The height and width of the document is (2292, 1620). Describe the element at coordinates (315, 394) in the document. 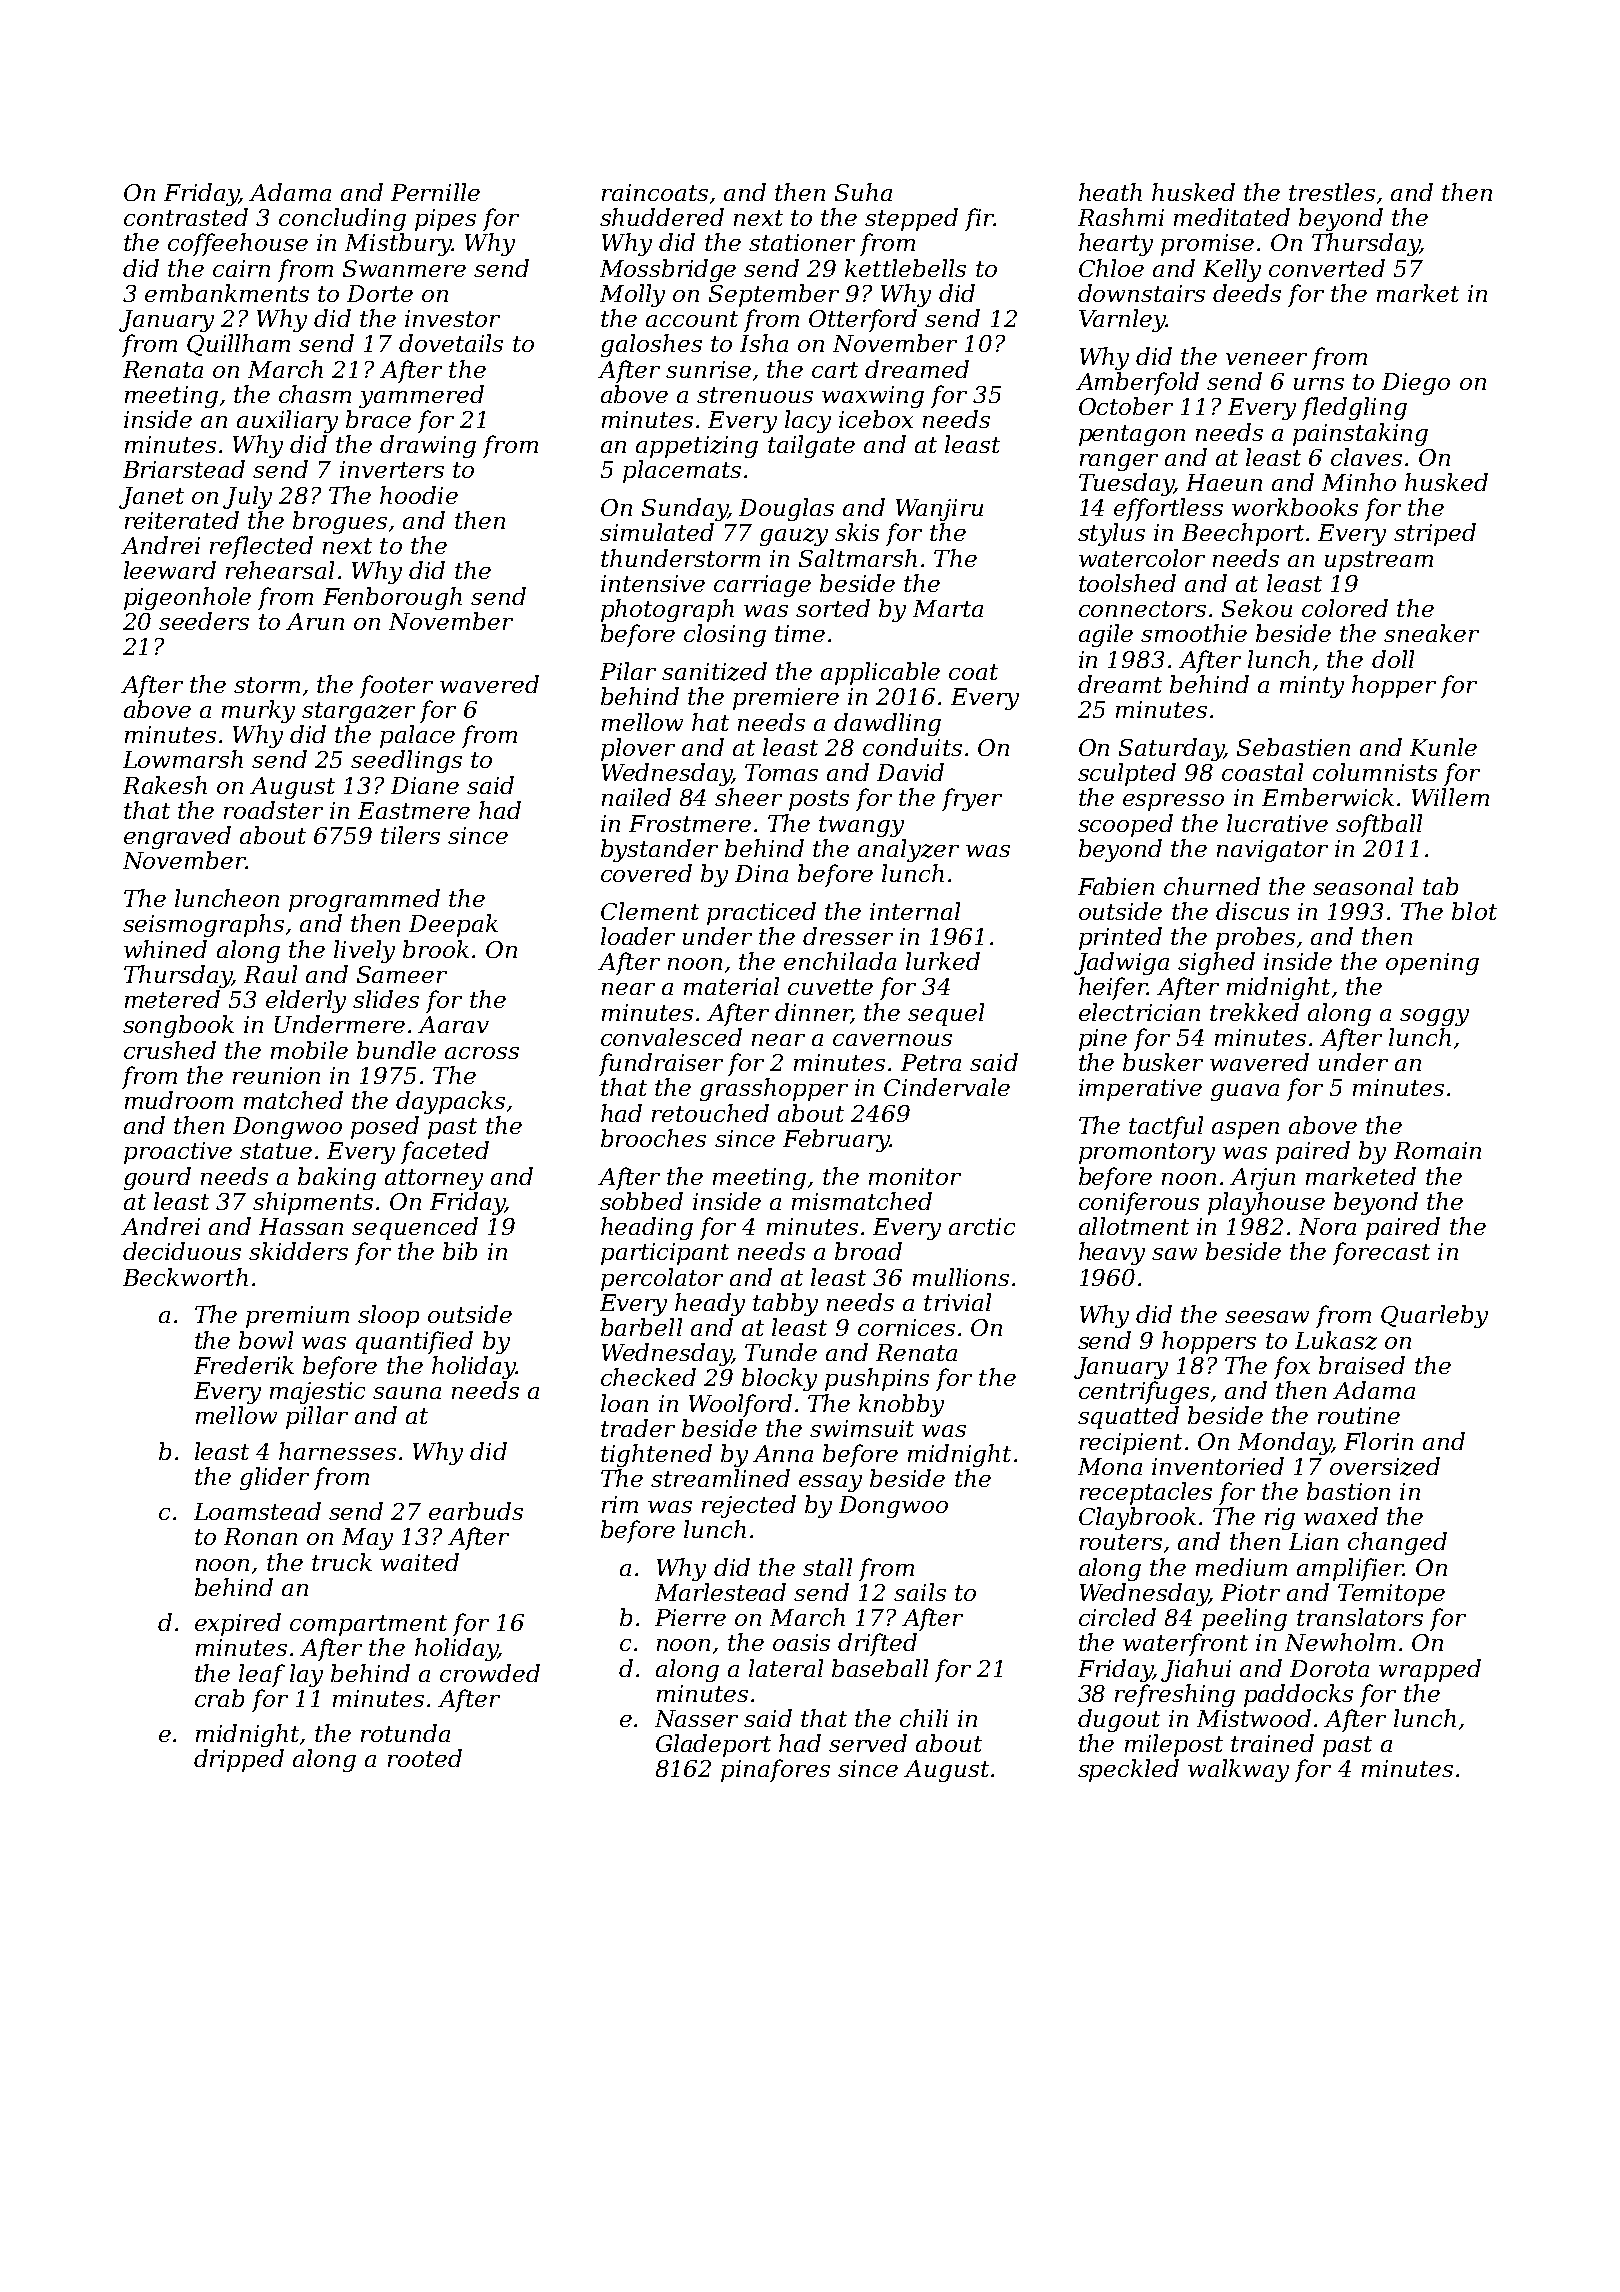

I see `chasm` at that location.
